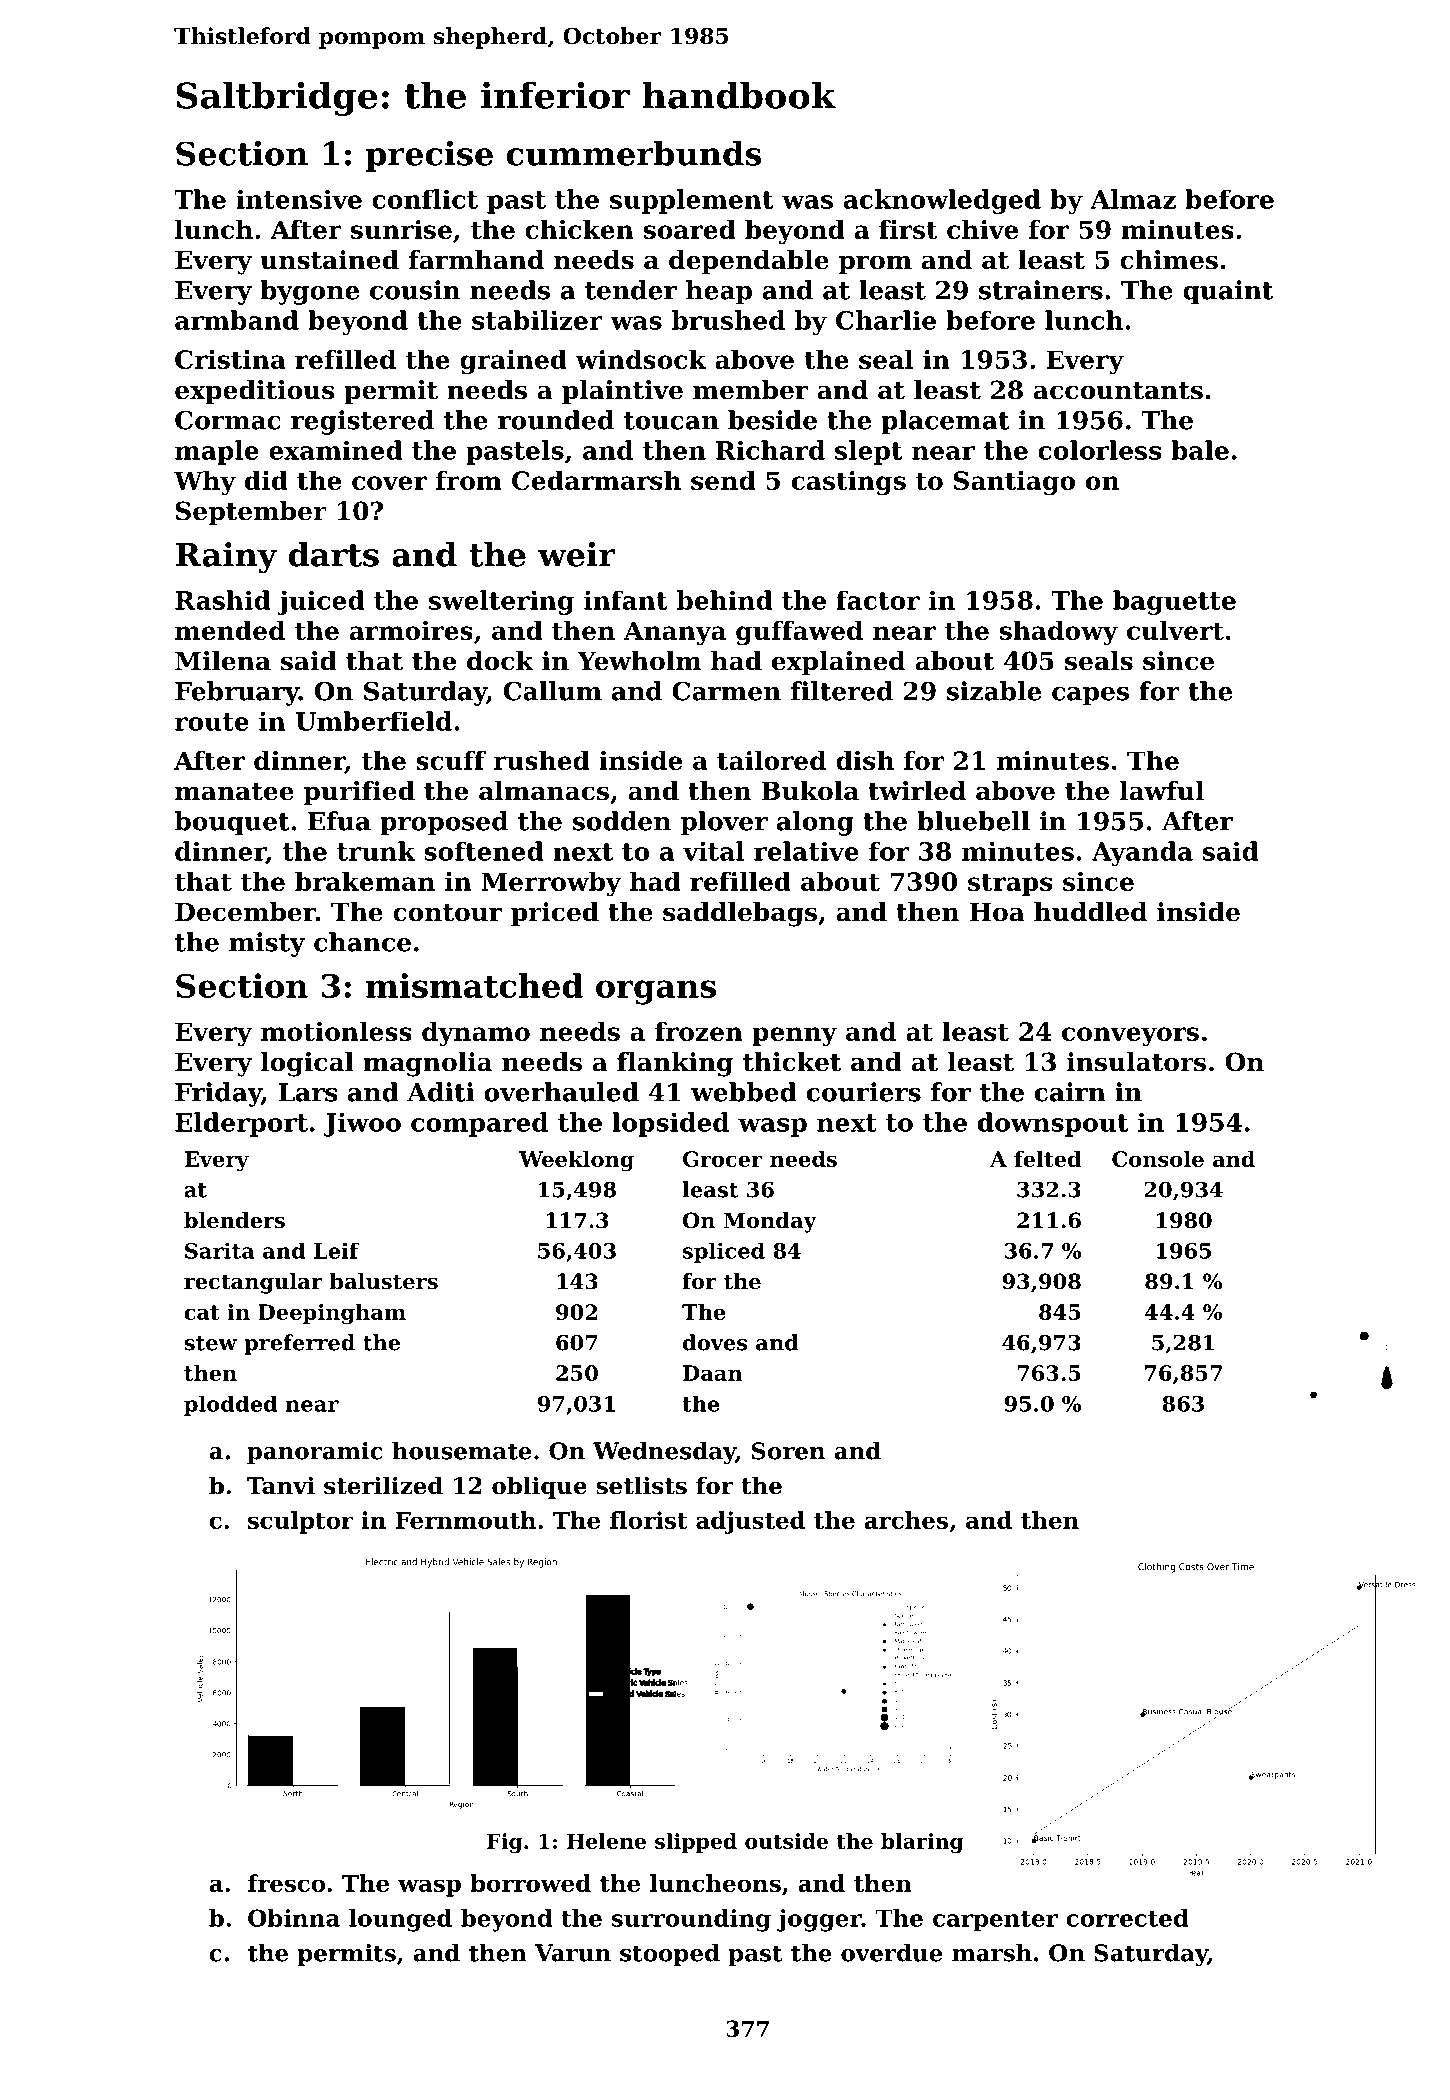 Image resolution: width=1450 pixels, height=2100 pixels. I want to click on Varun, so click(573, 1953).
